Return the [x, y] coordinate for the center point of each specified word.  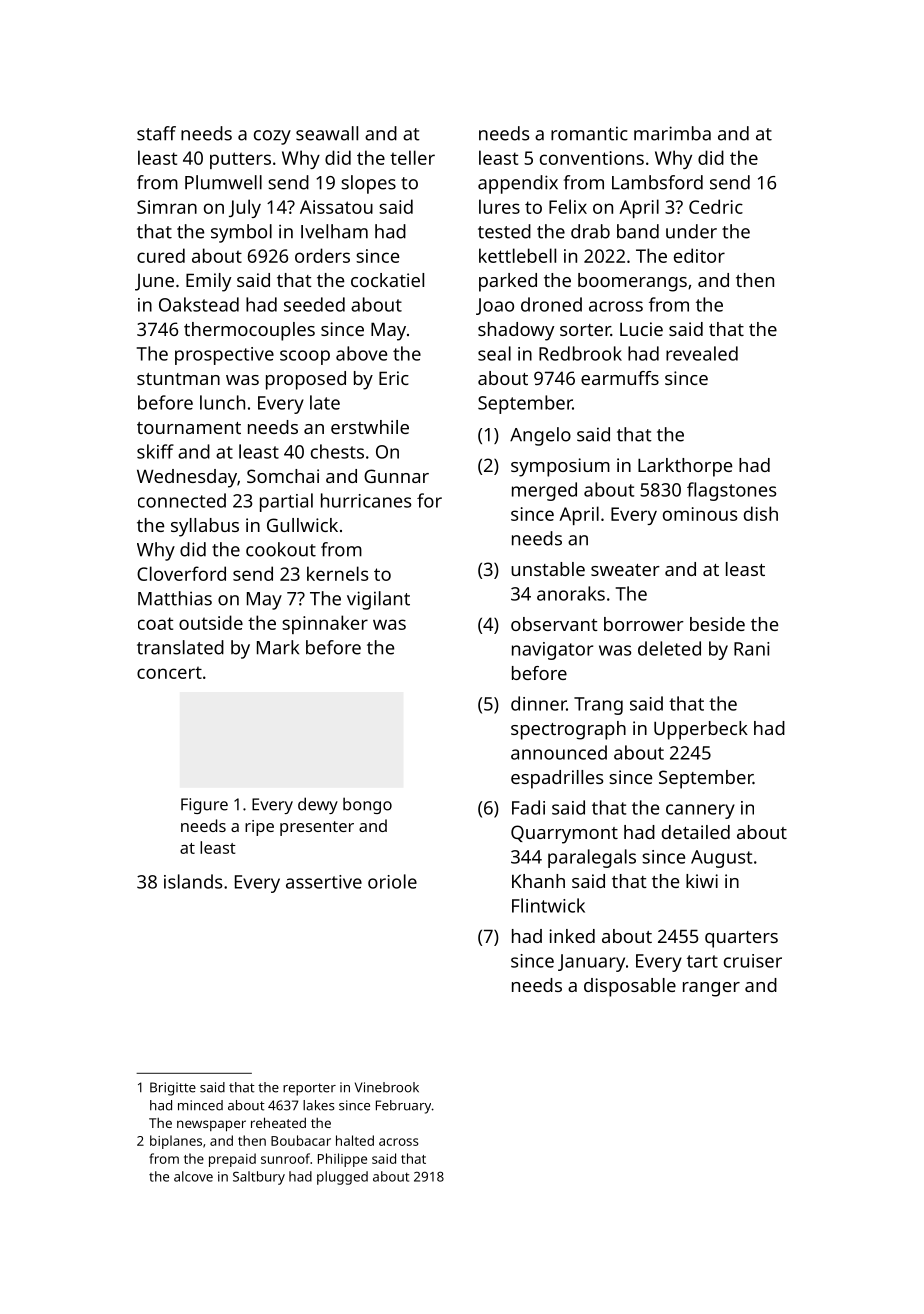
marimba [672, 133]
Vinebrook [387, 1087]
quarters [741, 939]
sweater [625, 570]
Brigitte [173, 1089]
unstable [548, 569]
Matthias [175, 598]
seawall [327, 133]
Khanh [538, 881]
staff [156, 133]
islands [193, 881]
